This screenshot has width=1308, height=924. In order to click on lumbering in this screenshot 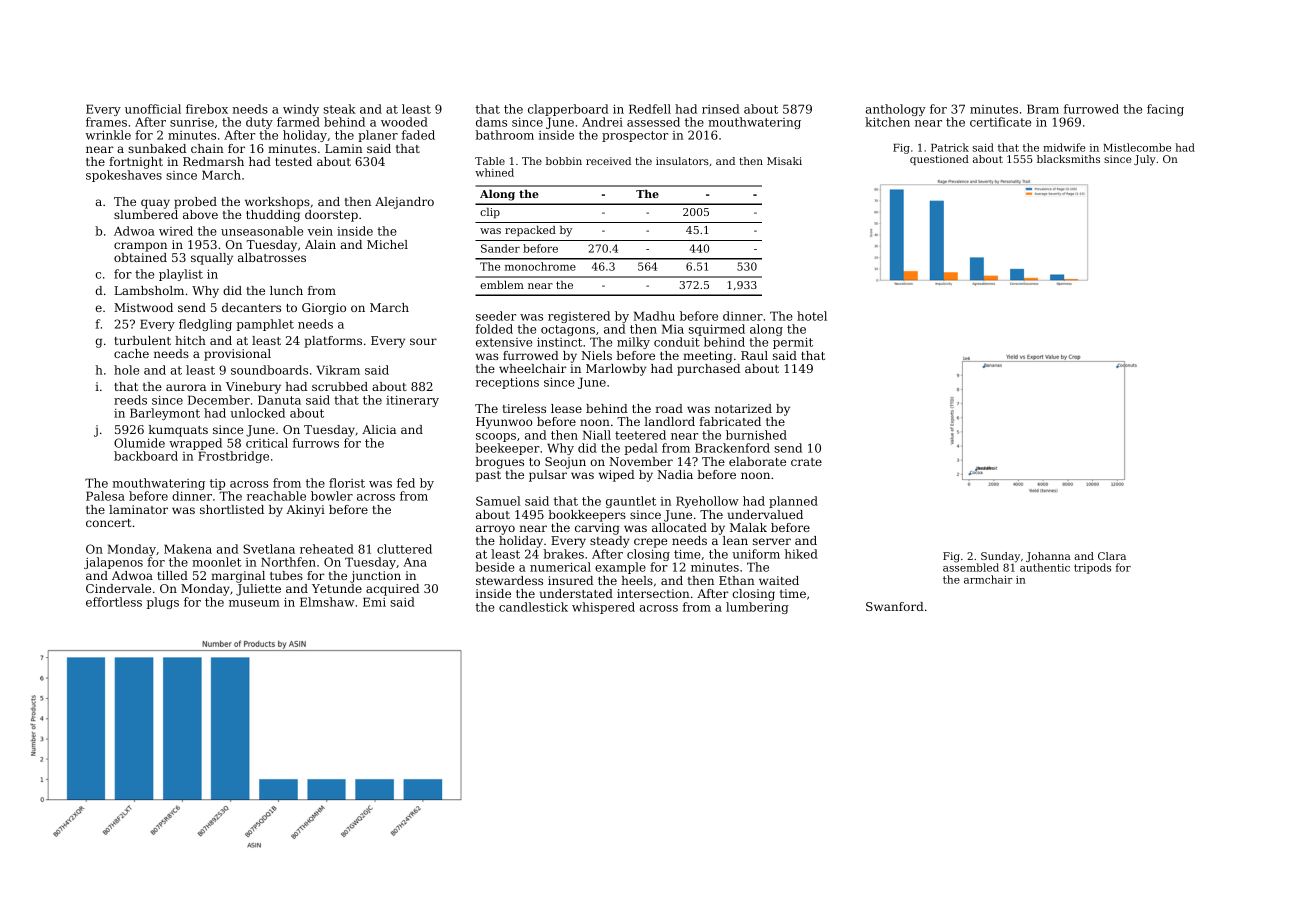, I will do `click(757, 608)`.
